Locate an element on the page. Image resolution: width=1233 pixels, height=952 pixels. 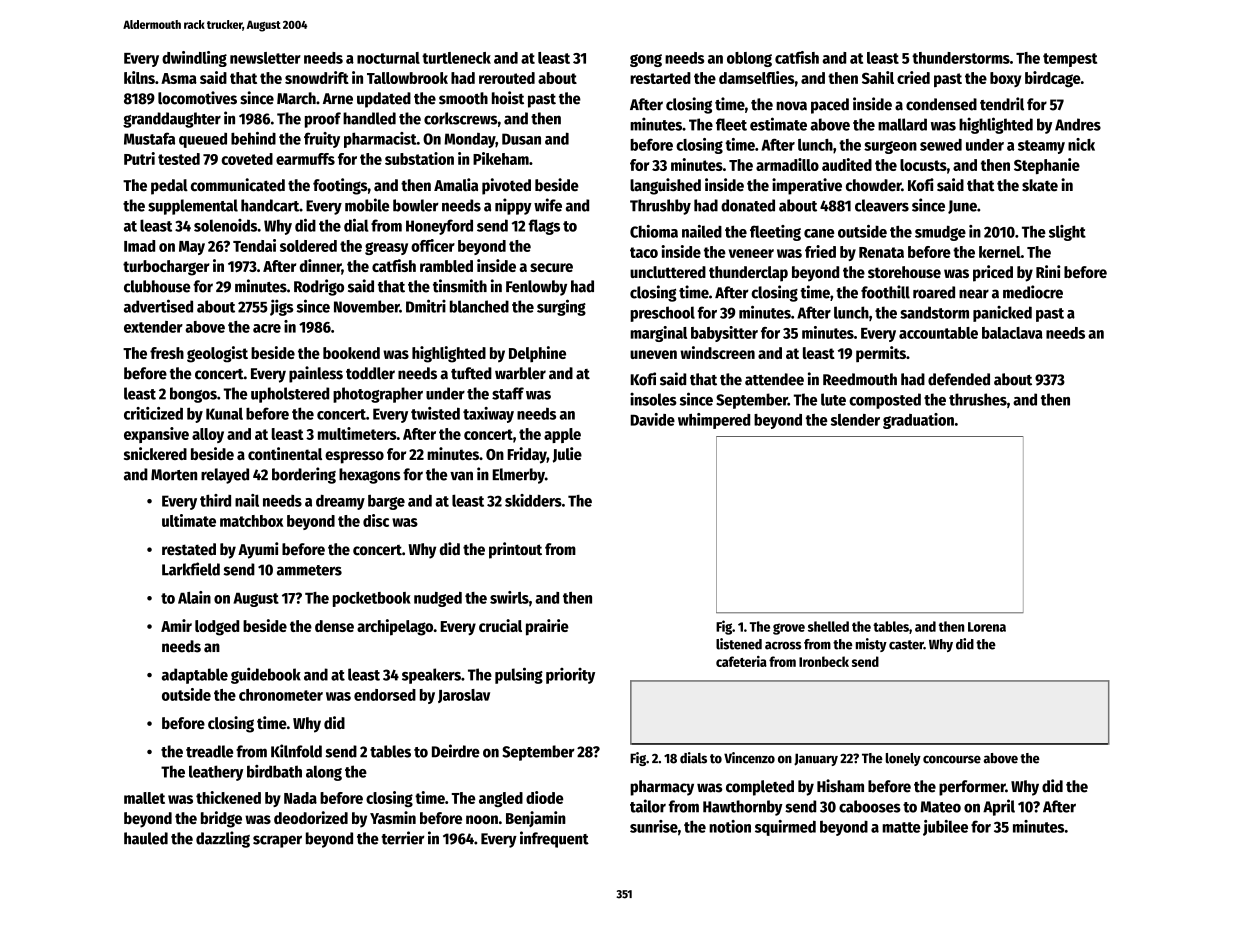
criticized is located at coordinates (153, 413).
